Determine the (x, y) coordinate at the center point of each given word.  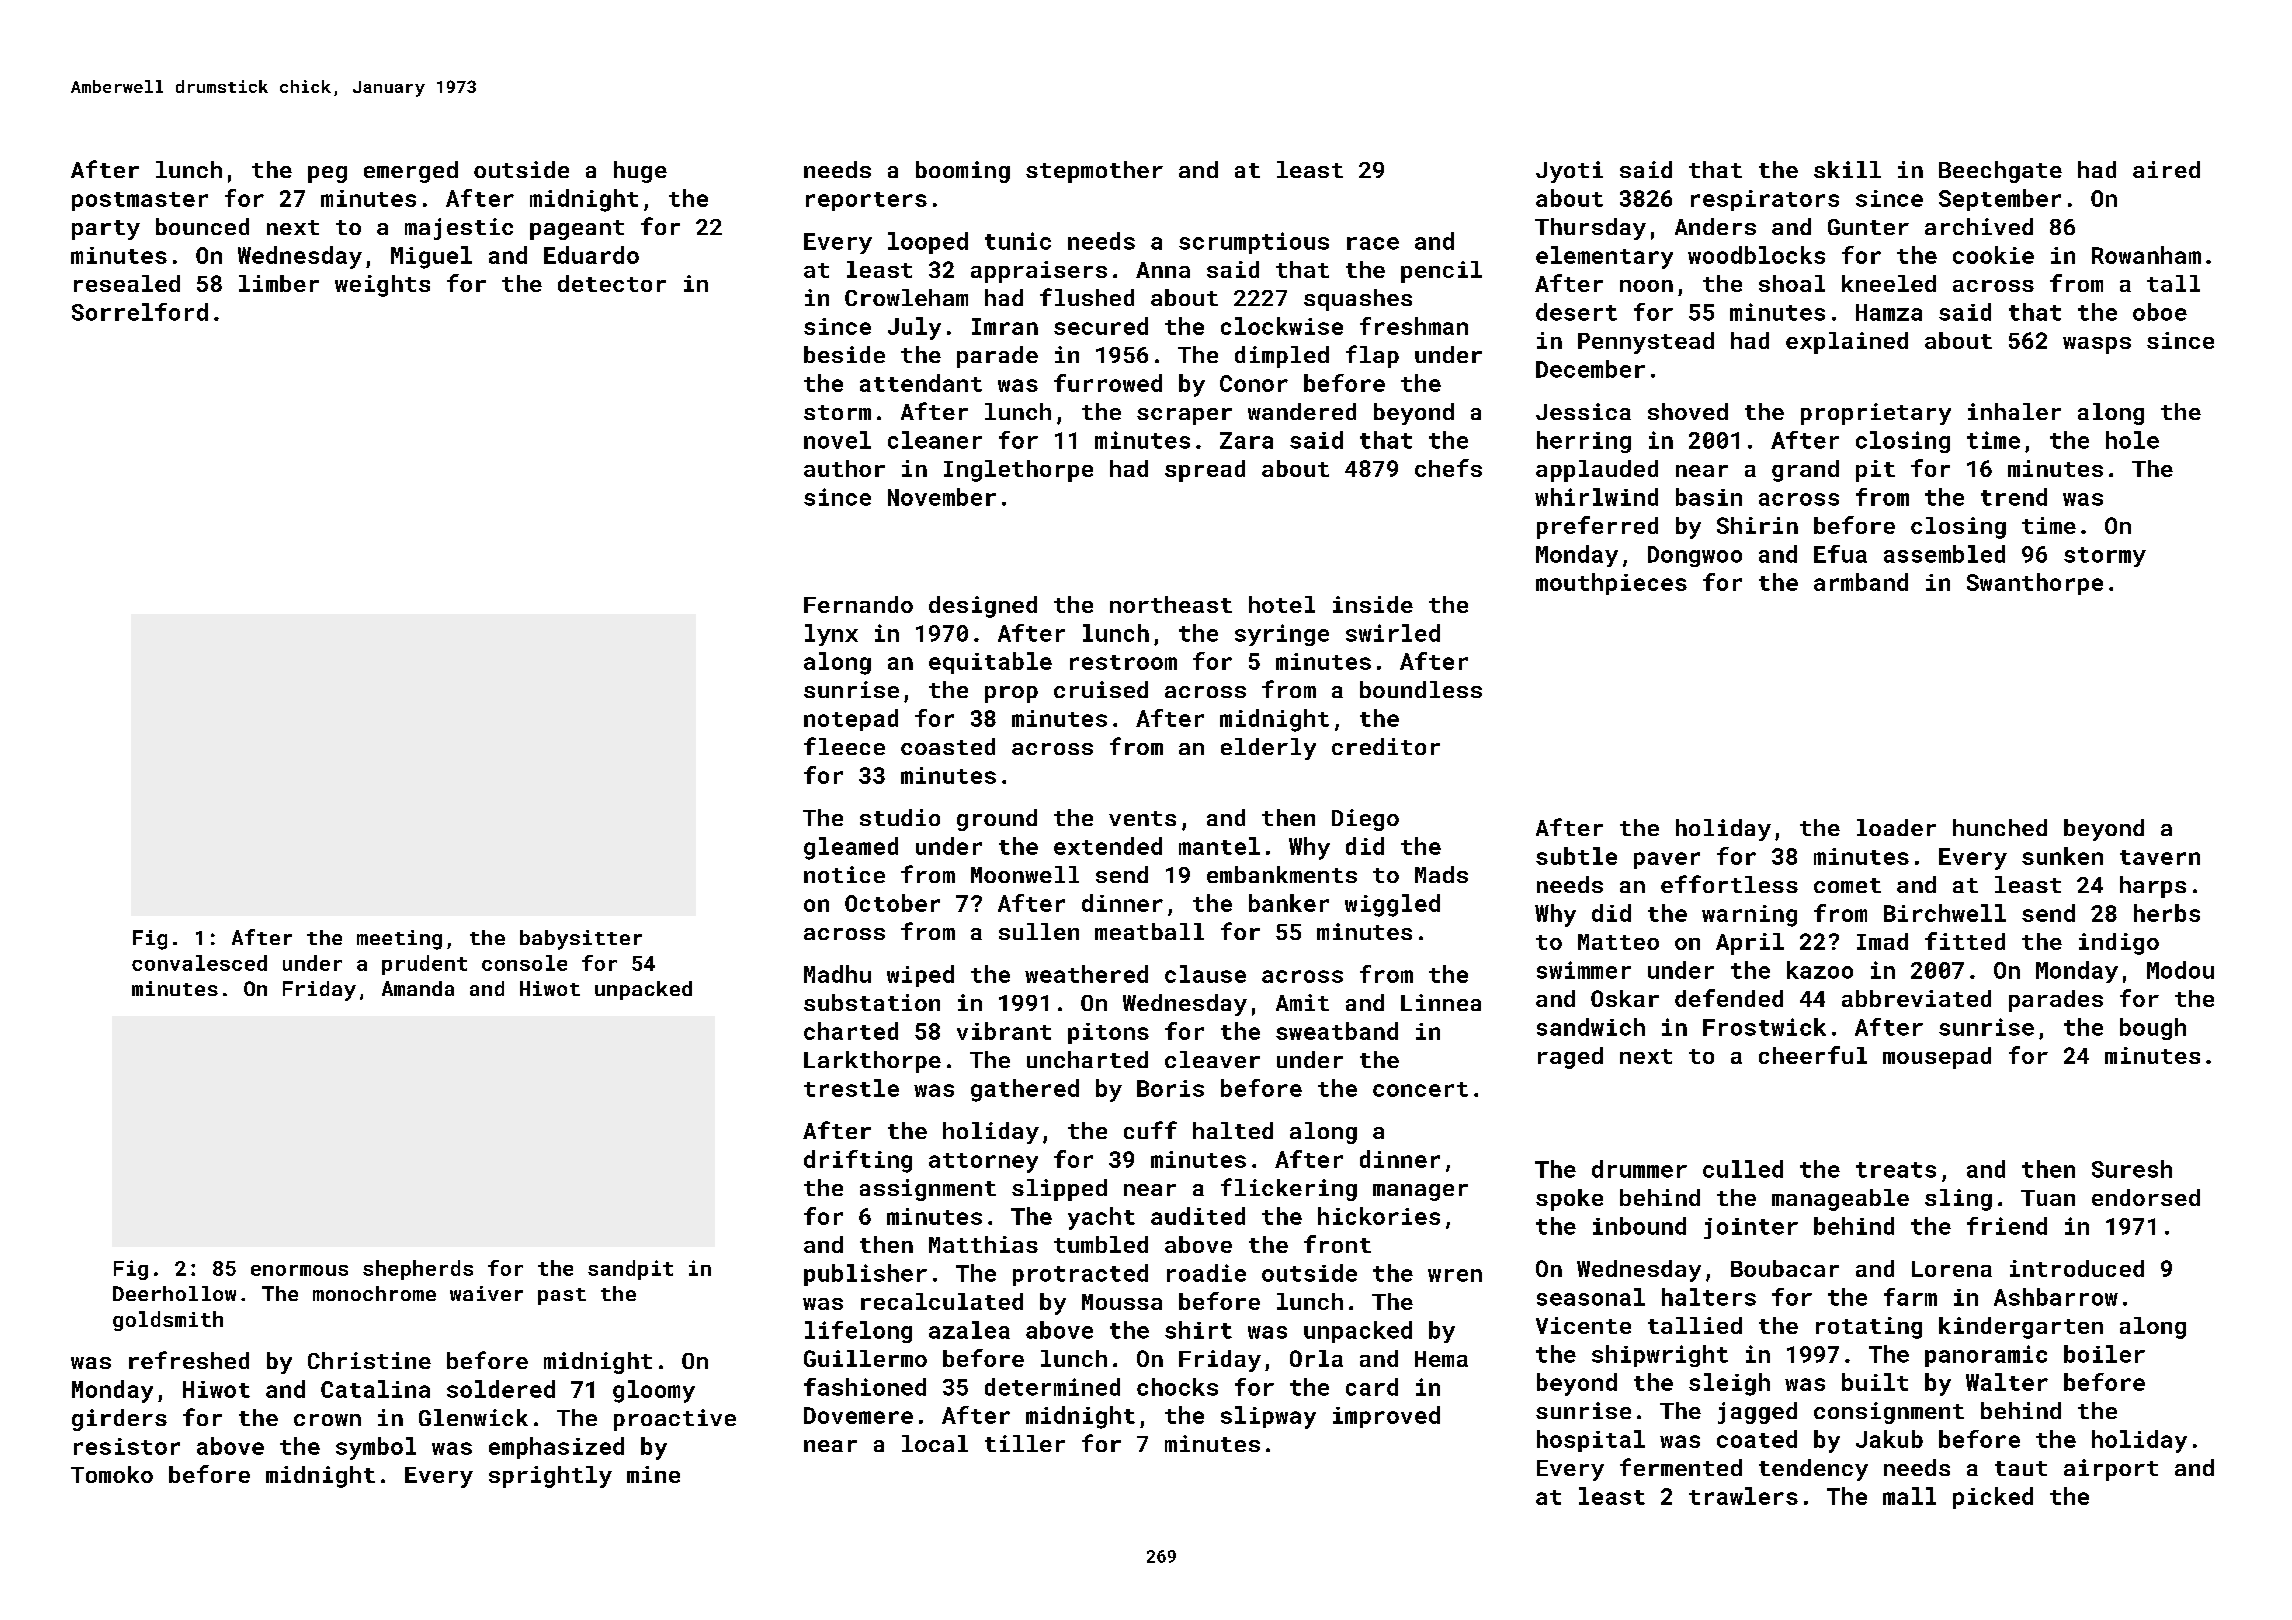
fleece (844, 746)
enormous (299, 1270)
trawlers (1743, 1496)
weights (382, 286)
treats (1896, 1170)
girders (119, 1420)
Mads (1441, 874)
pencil (1441, 272)
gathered (1025, 1090)
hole (2132, 440)
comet (1847, 885)
